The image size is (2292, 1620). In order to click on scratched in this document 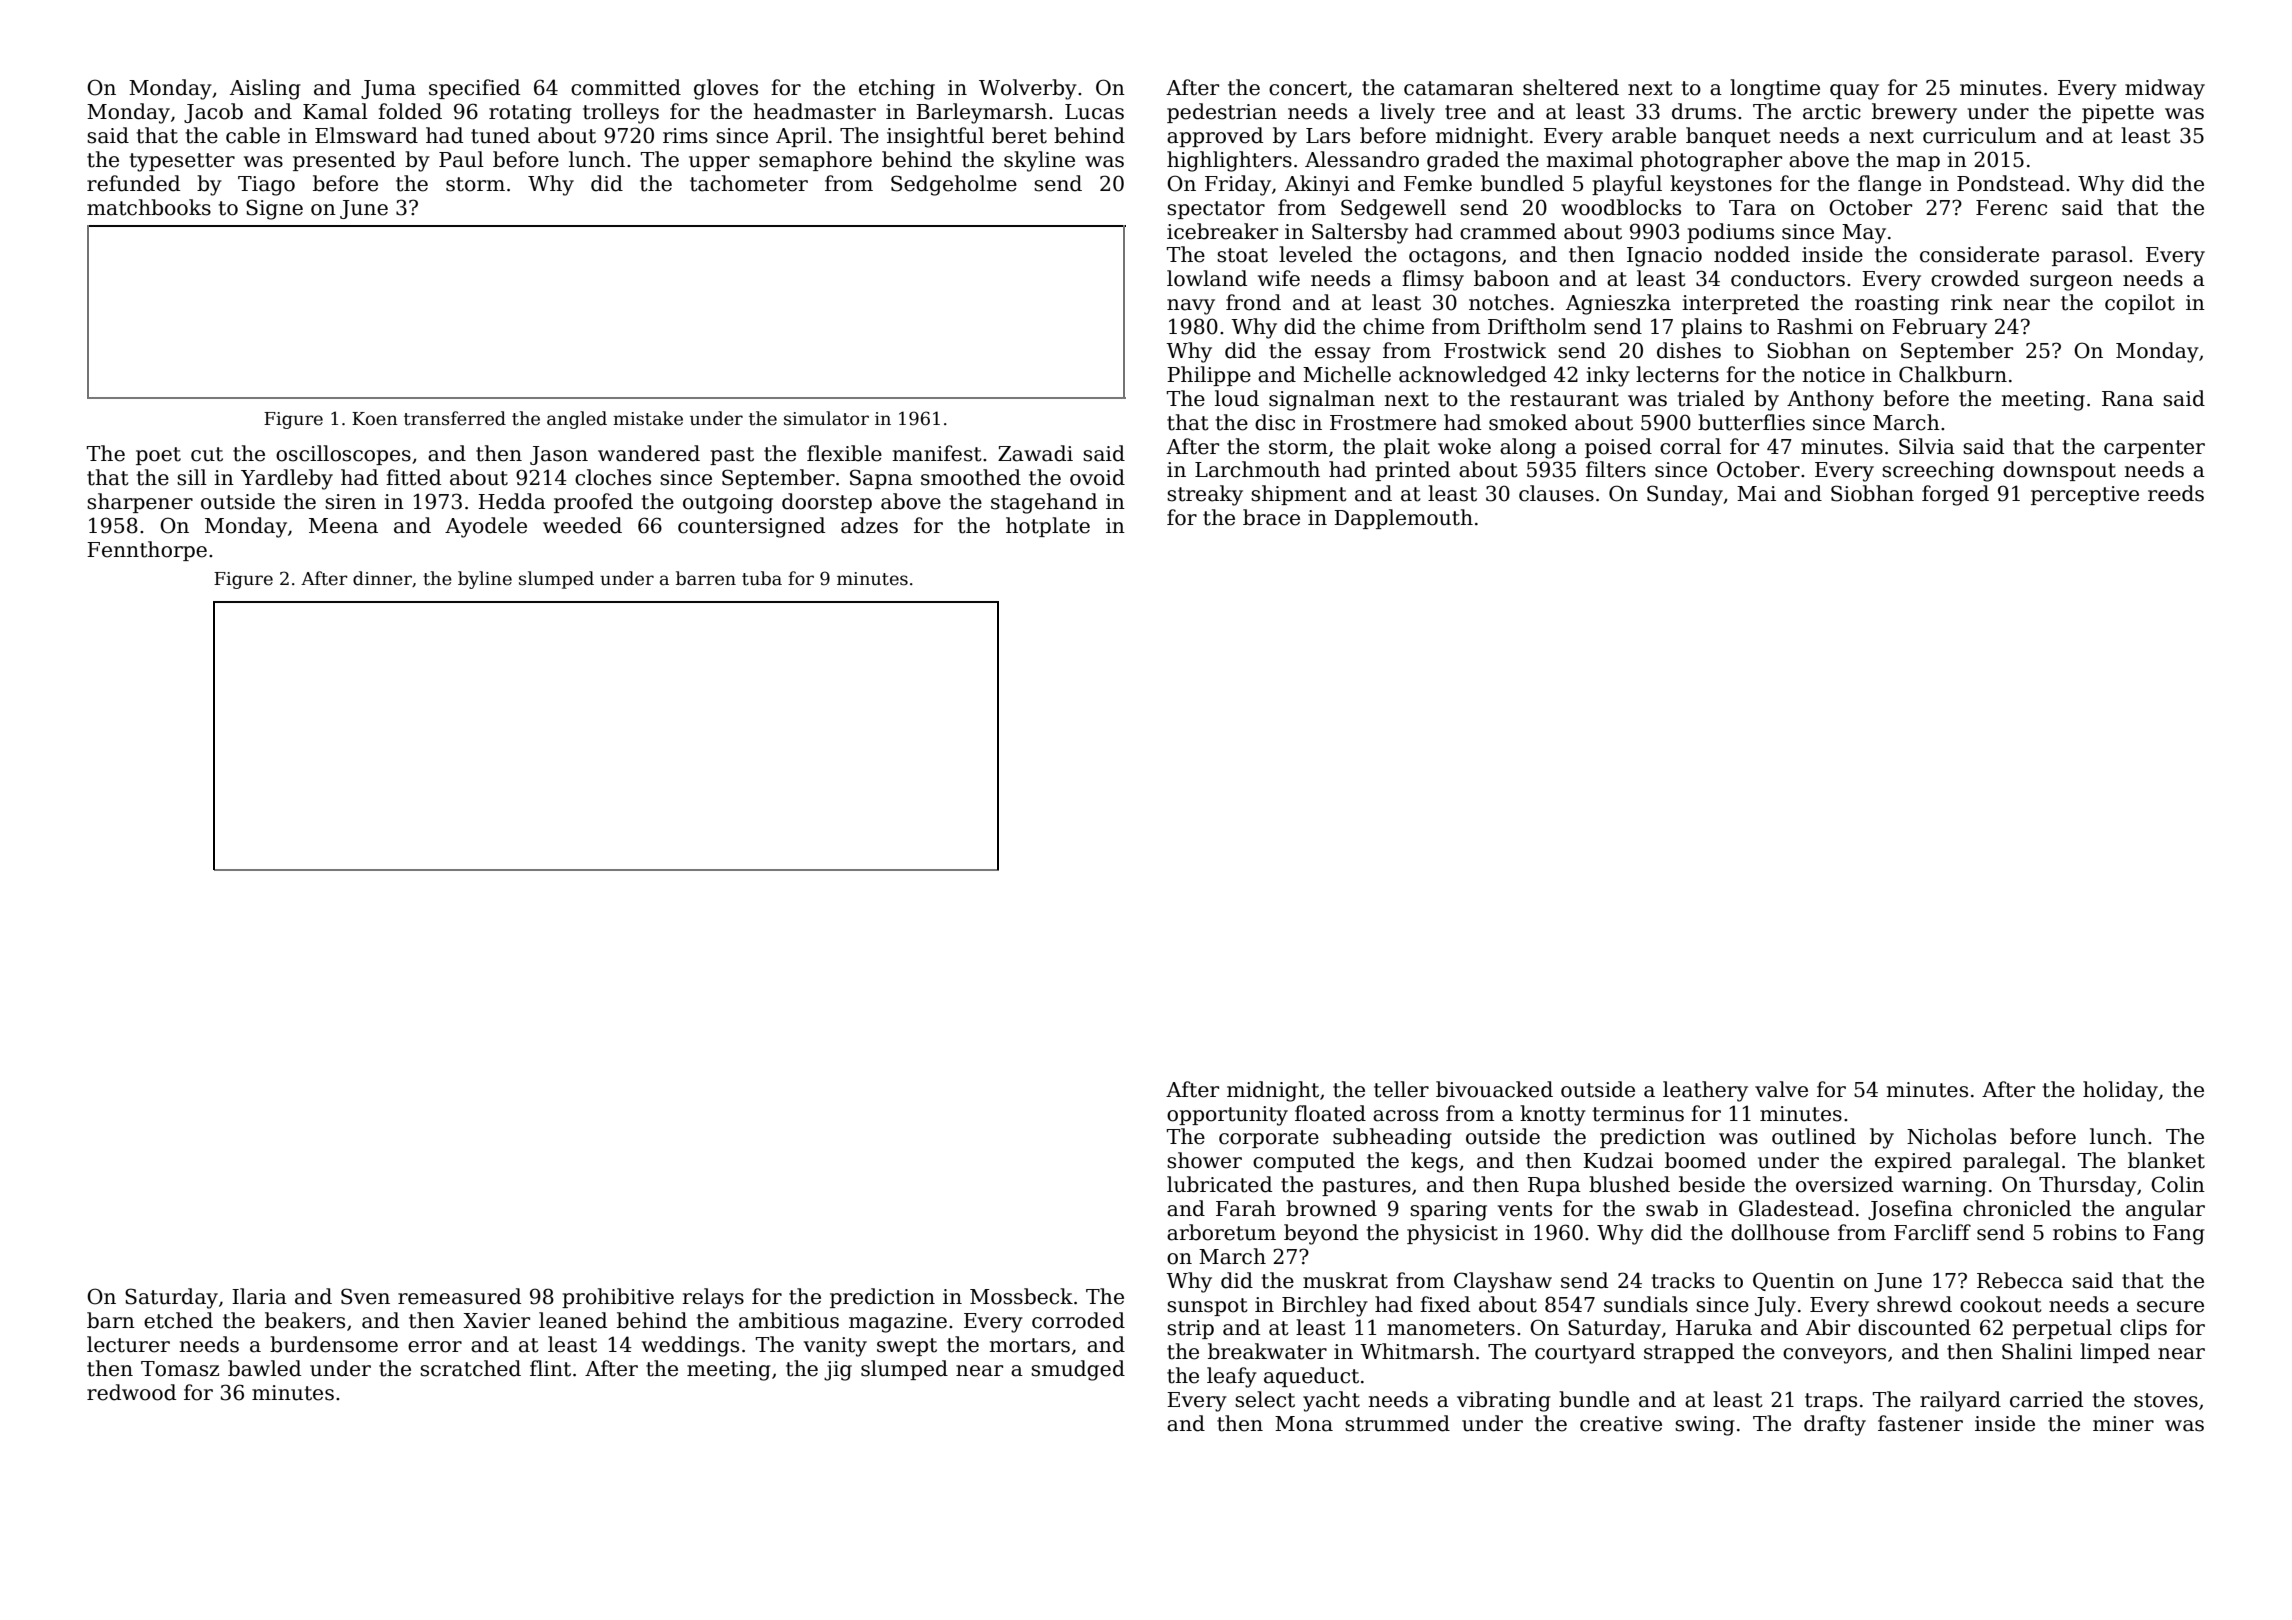, I will do `click(470, 1368)`.
